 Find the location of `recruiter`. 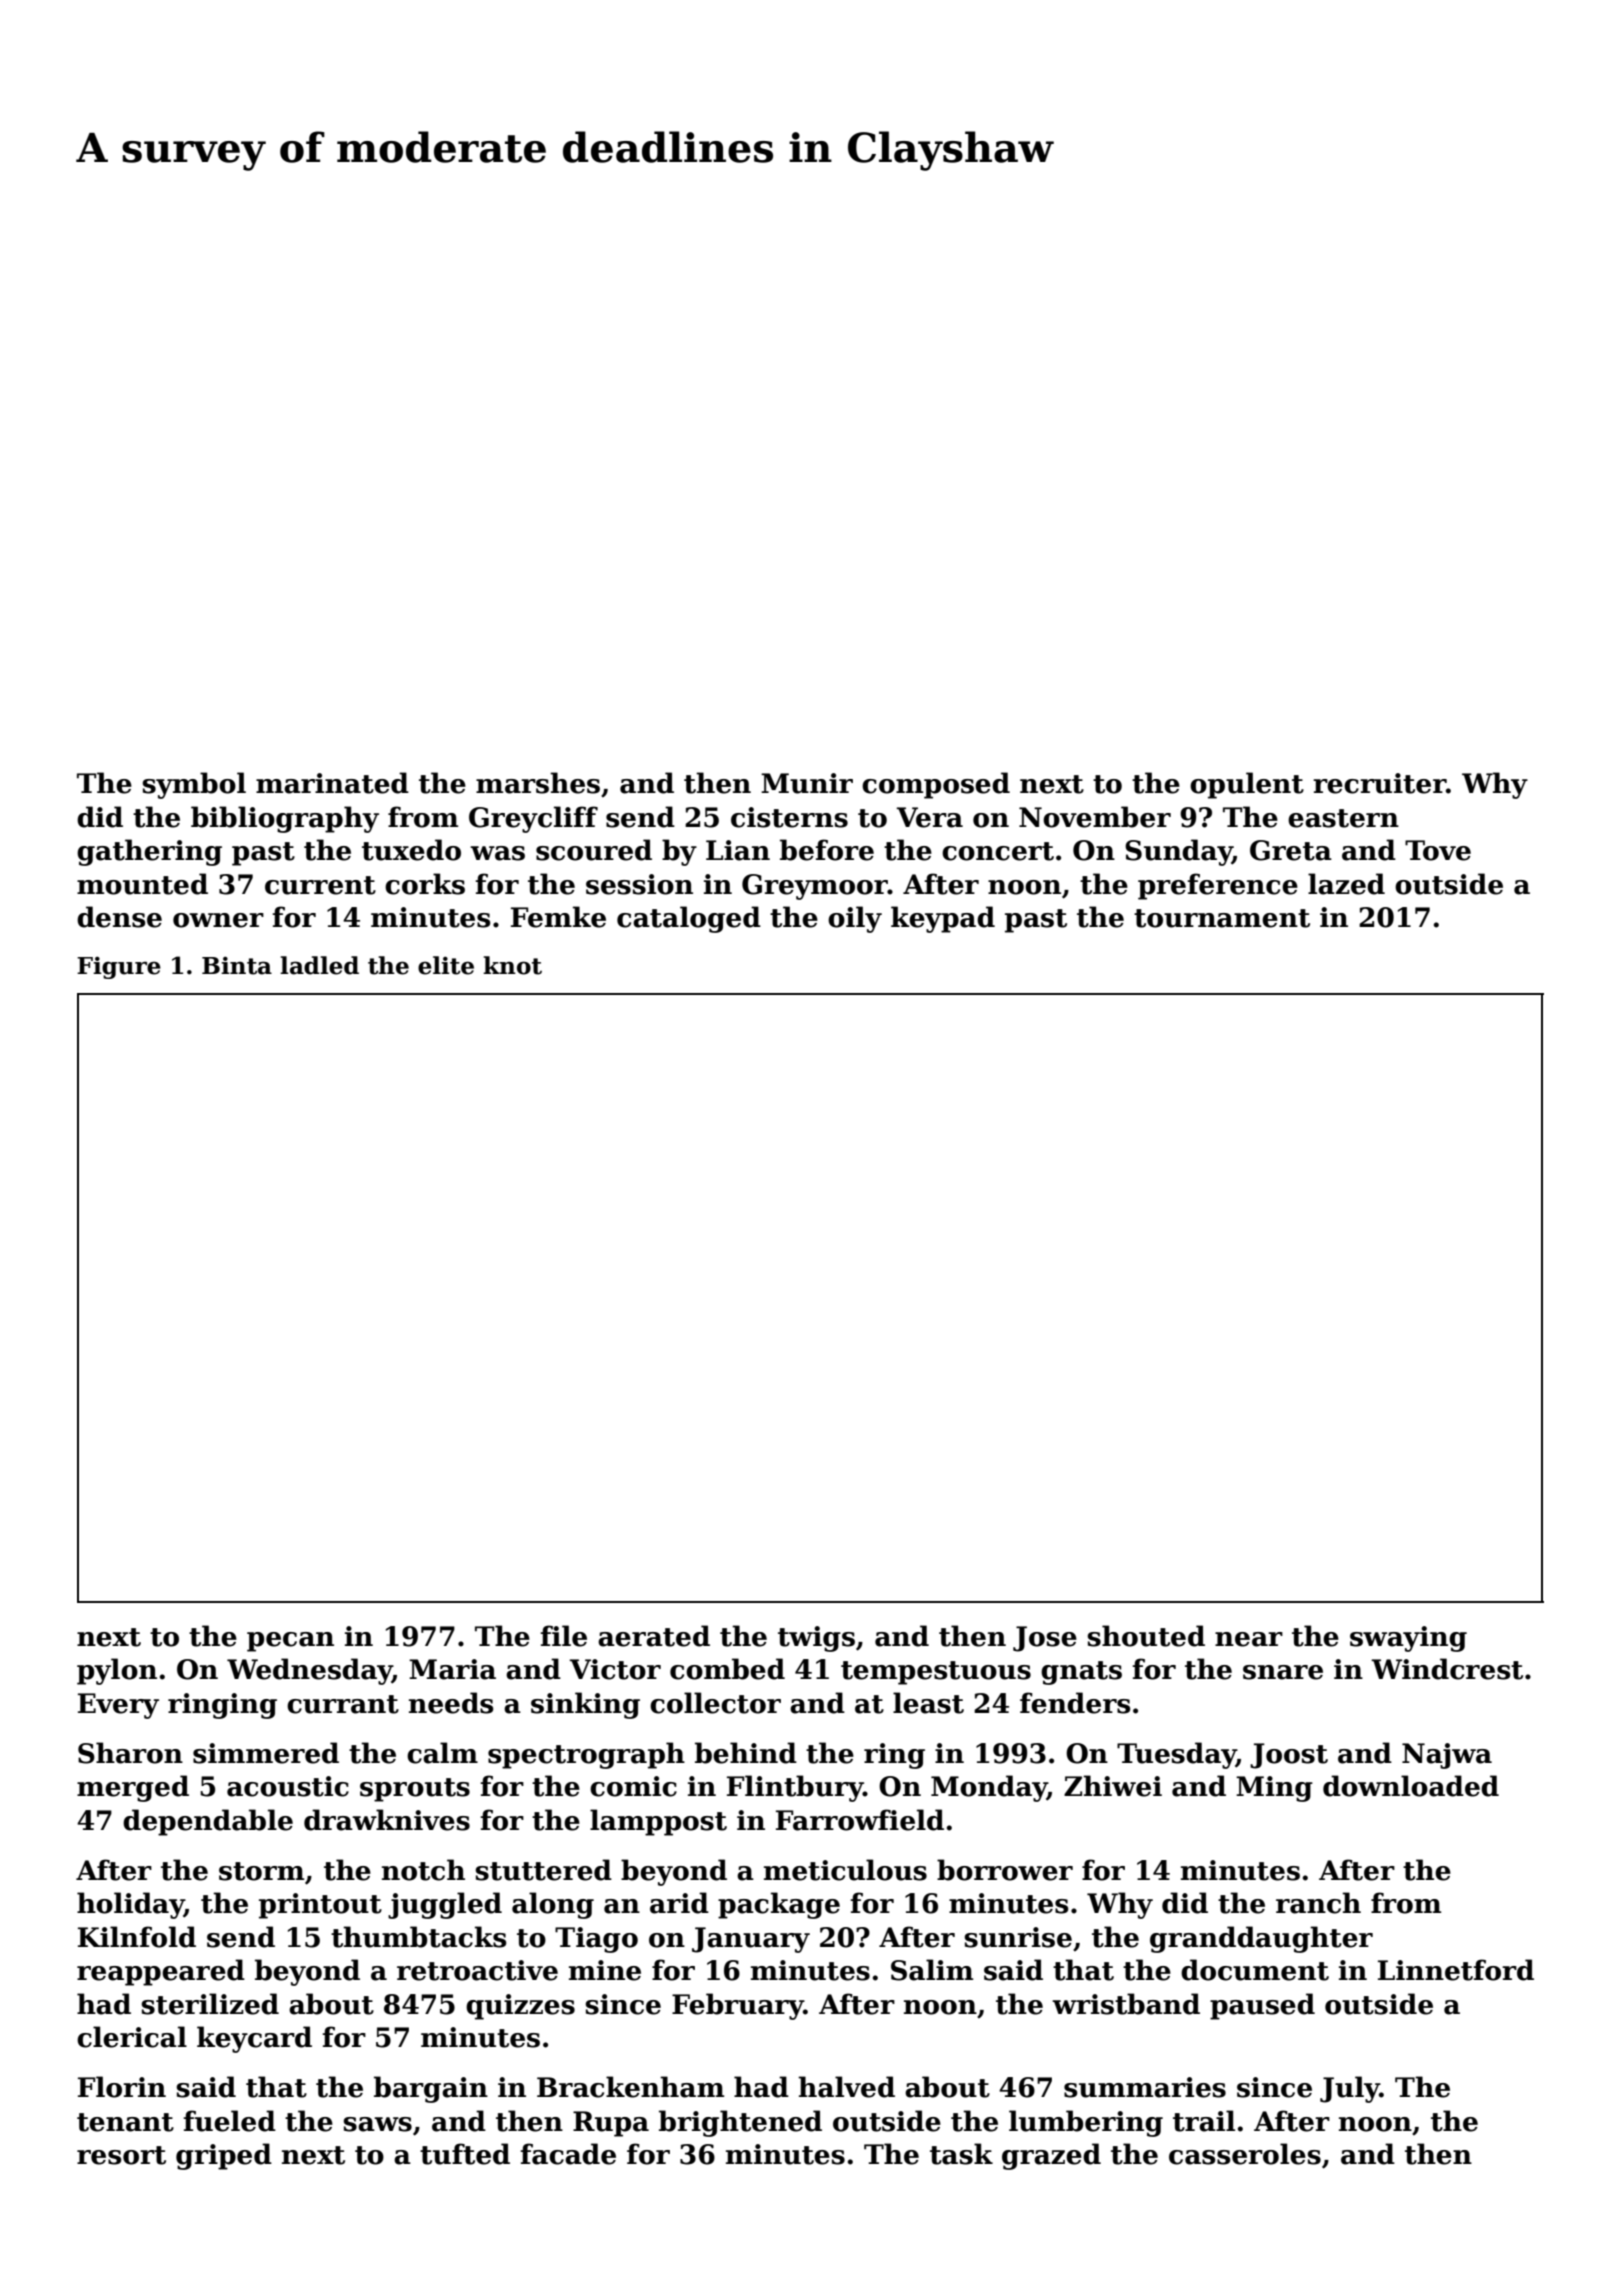

recruiter is located at coordinates (1379, 783).
